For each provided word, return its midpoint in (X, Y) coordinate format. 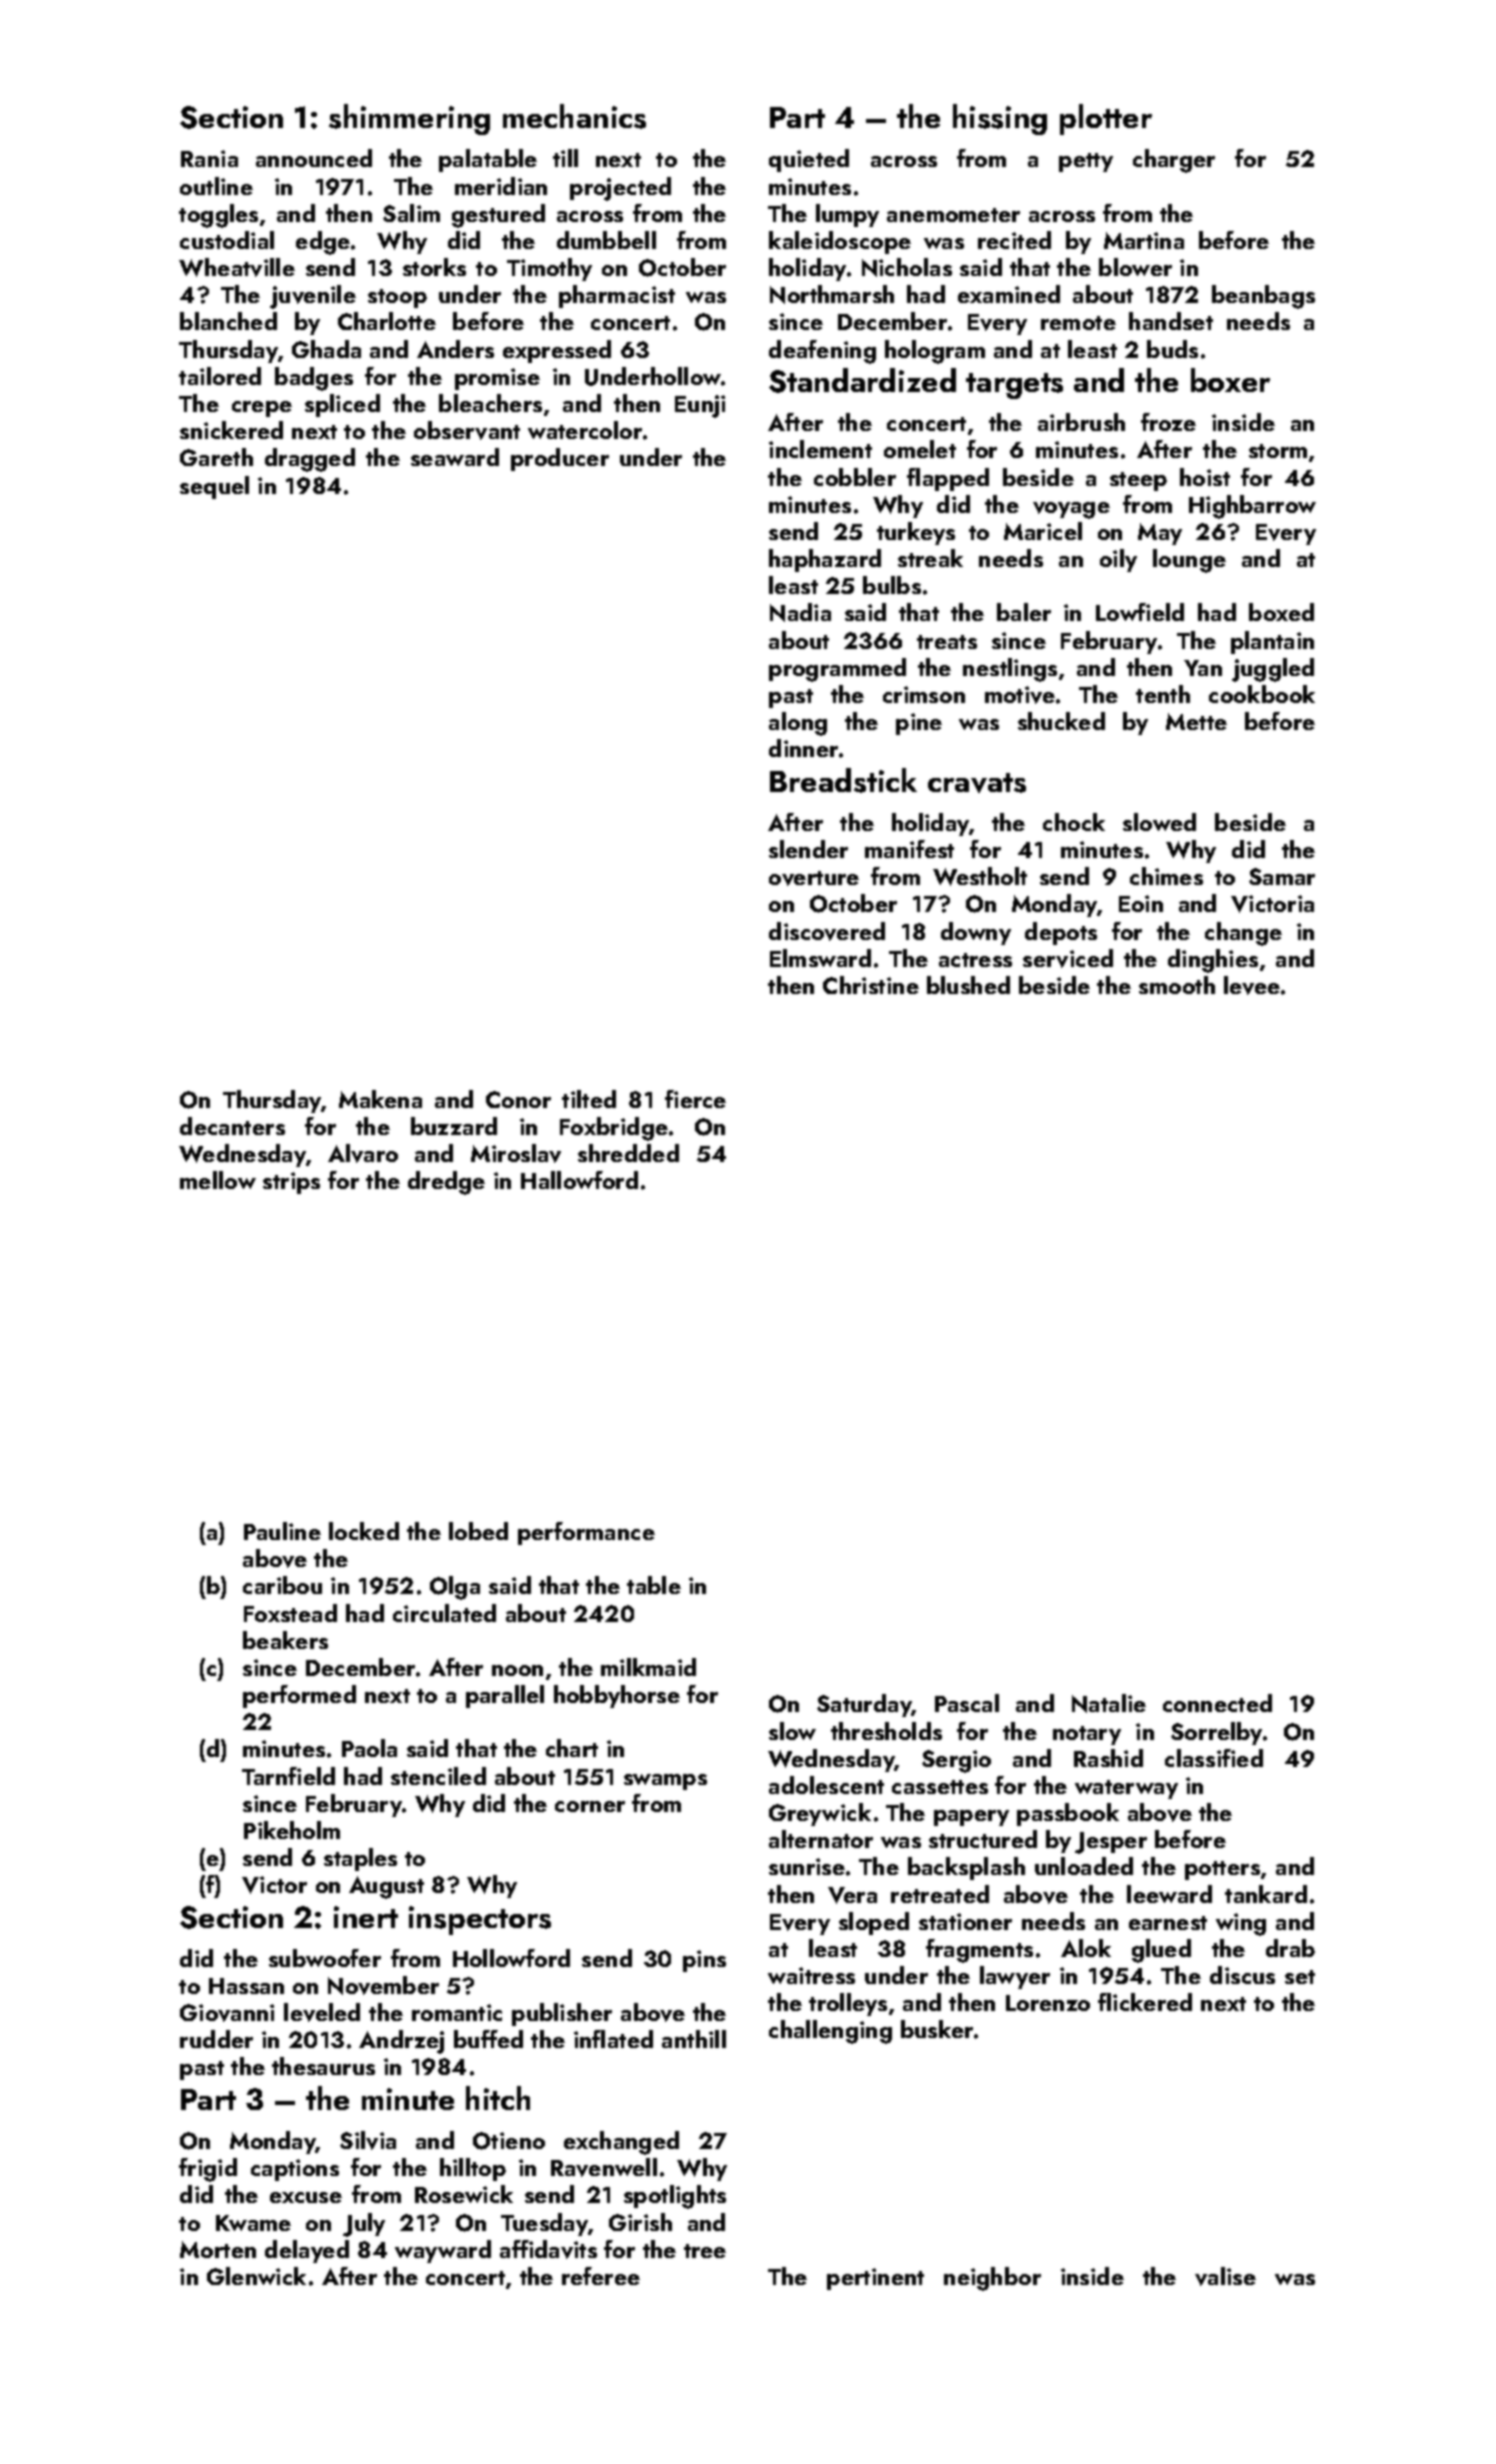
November (383, 1985)
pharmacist (617, 296)
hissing (1000, 119)
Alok (1086, 1948)
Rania (209, 158)
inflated (613, 2039)
